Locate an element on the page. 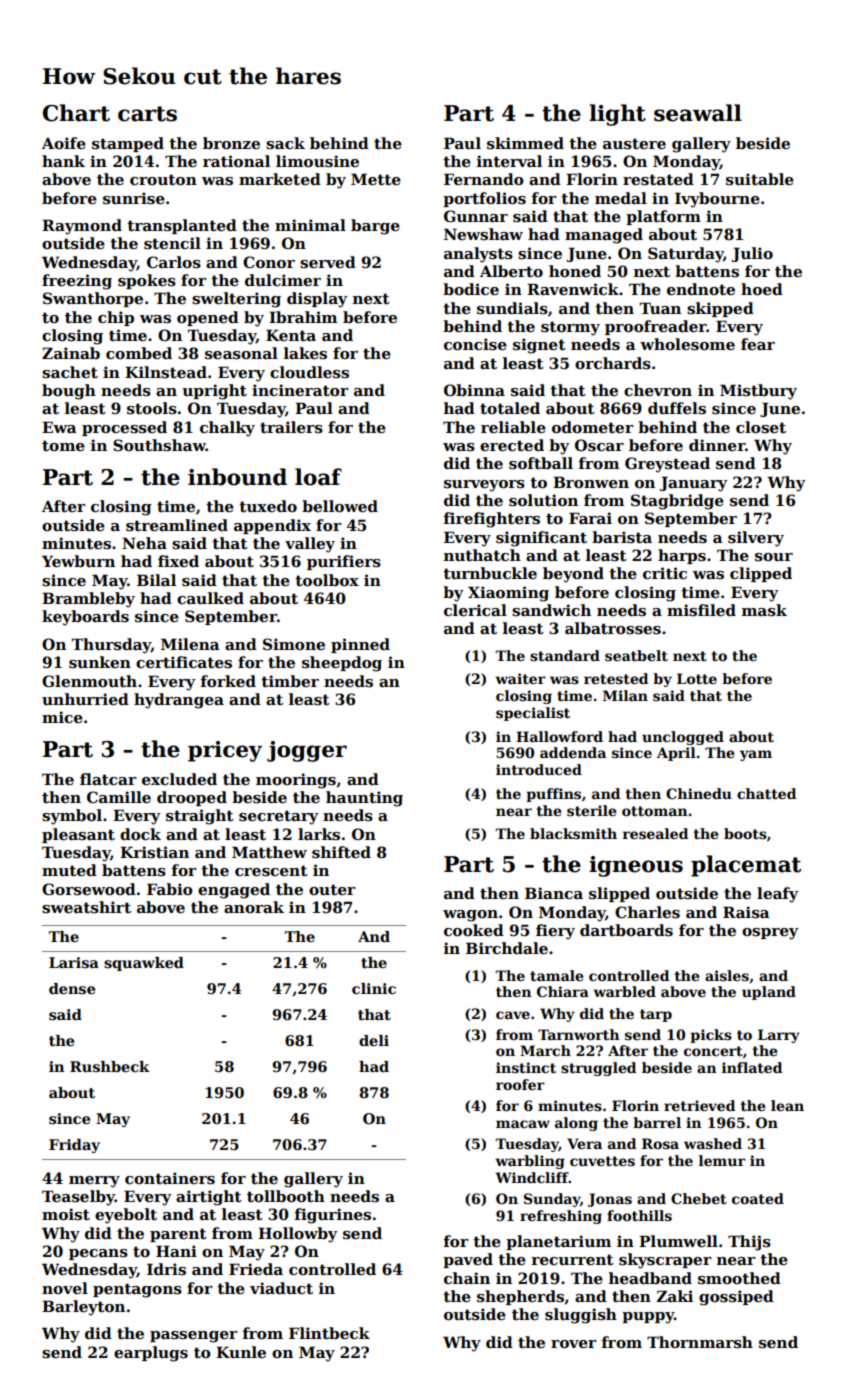 This document has width=849, height=1400. warbled is located at coordinates (624, 991).
